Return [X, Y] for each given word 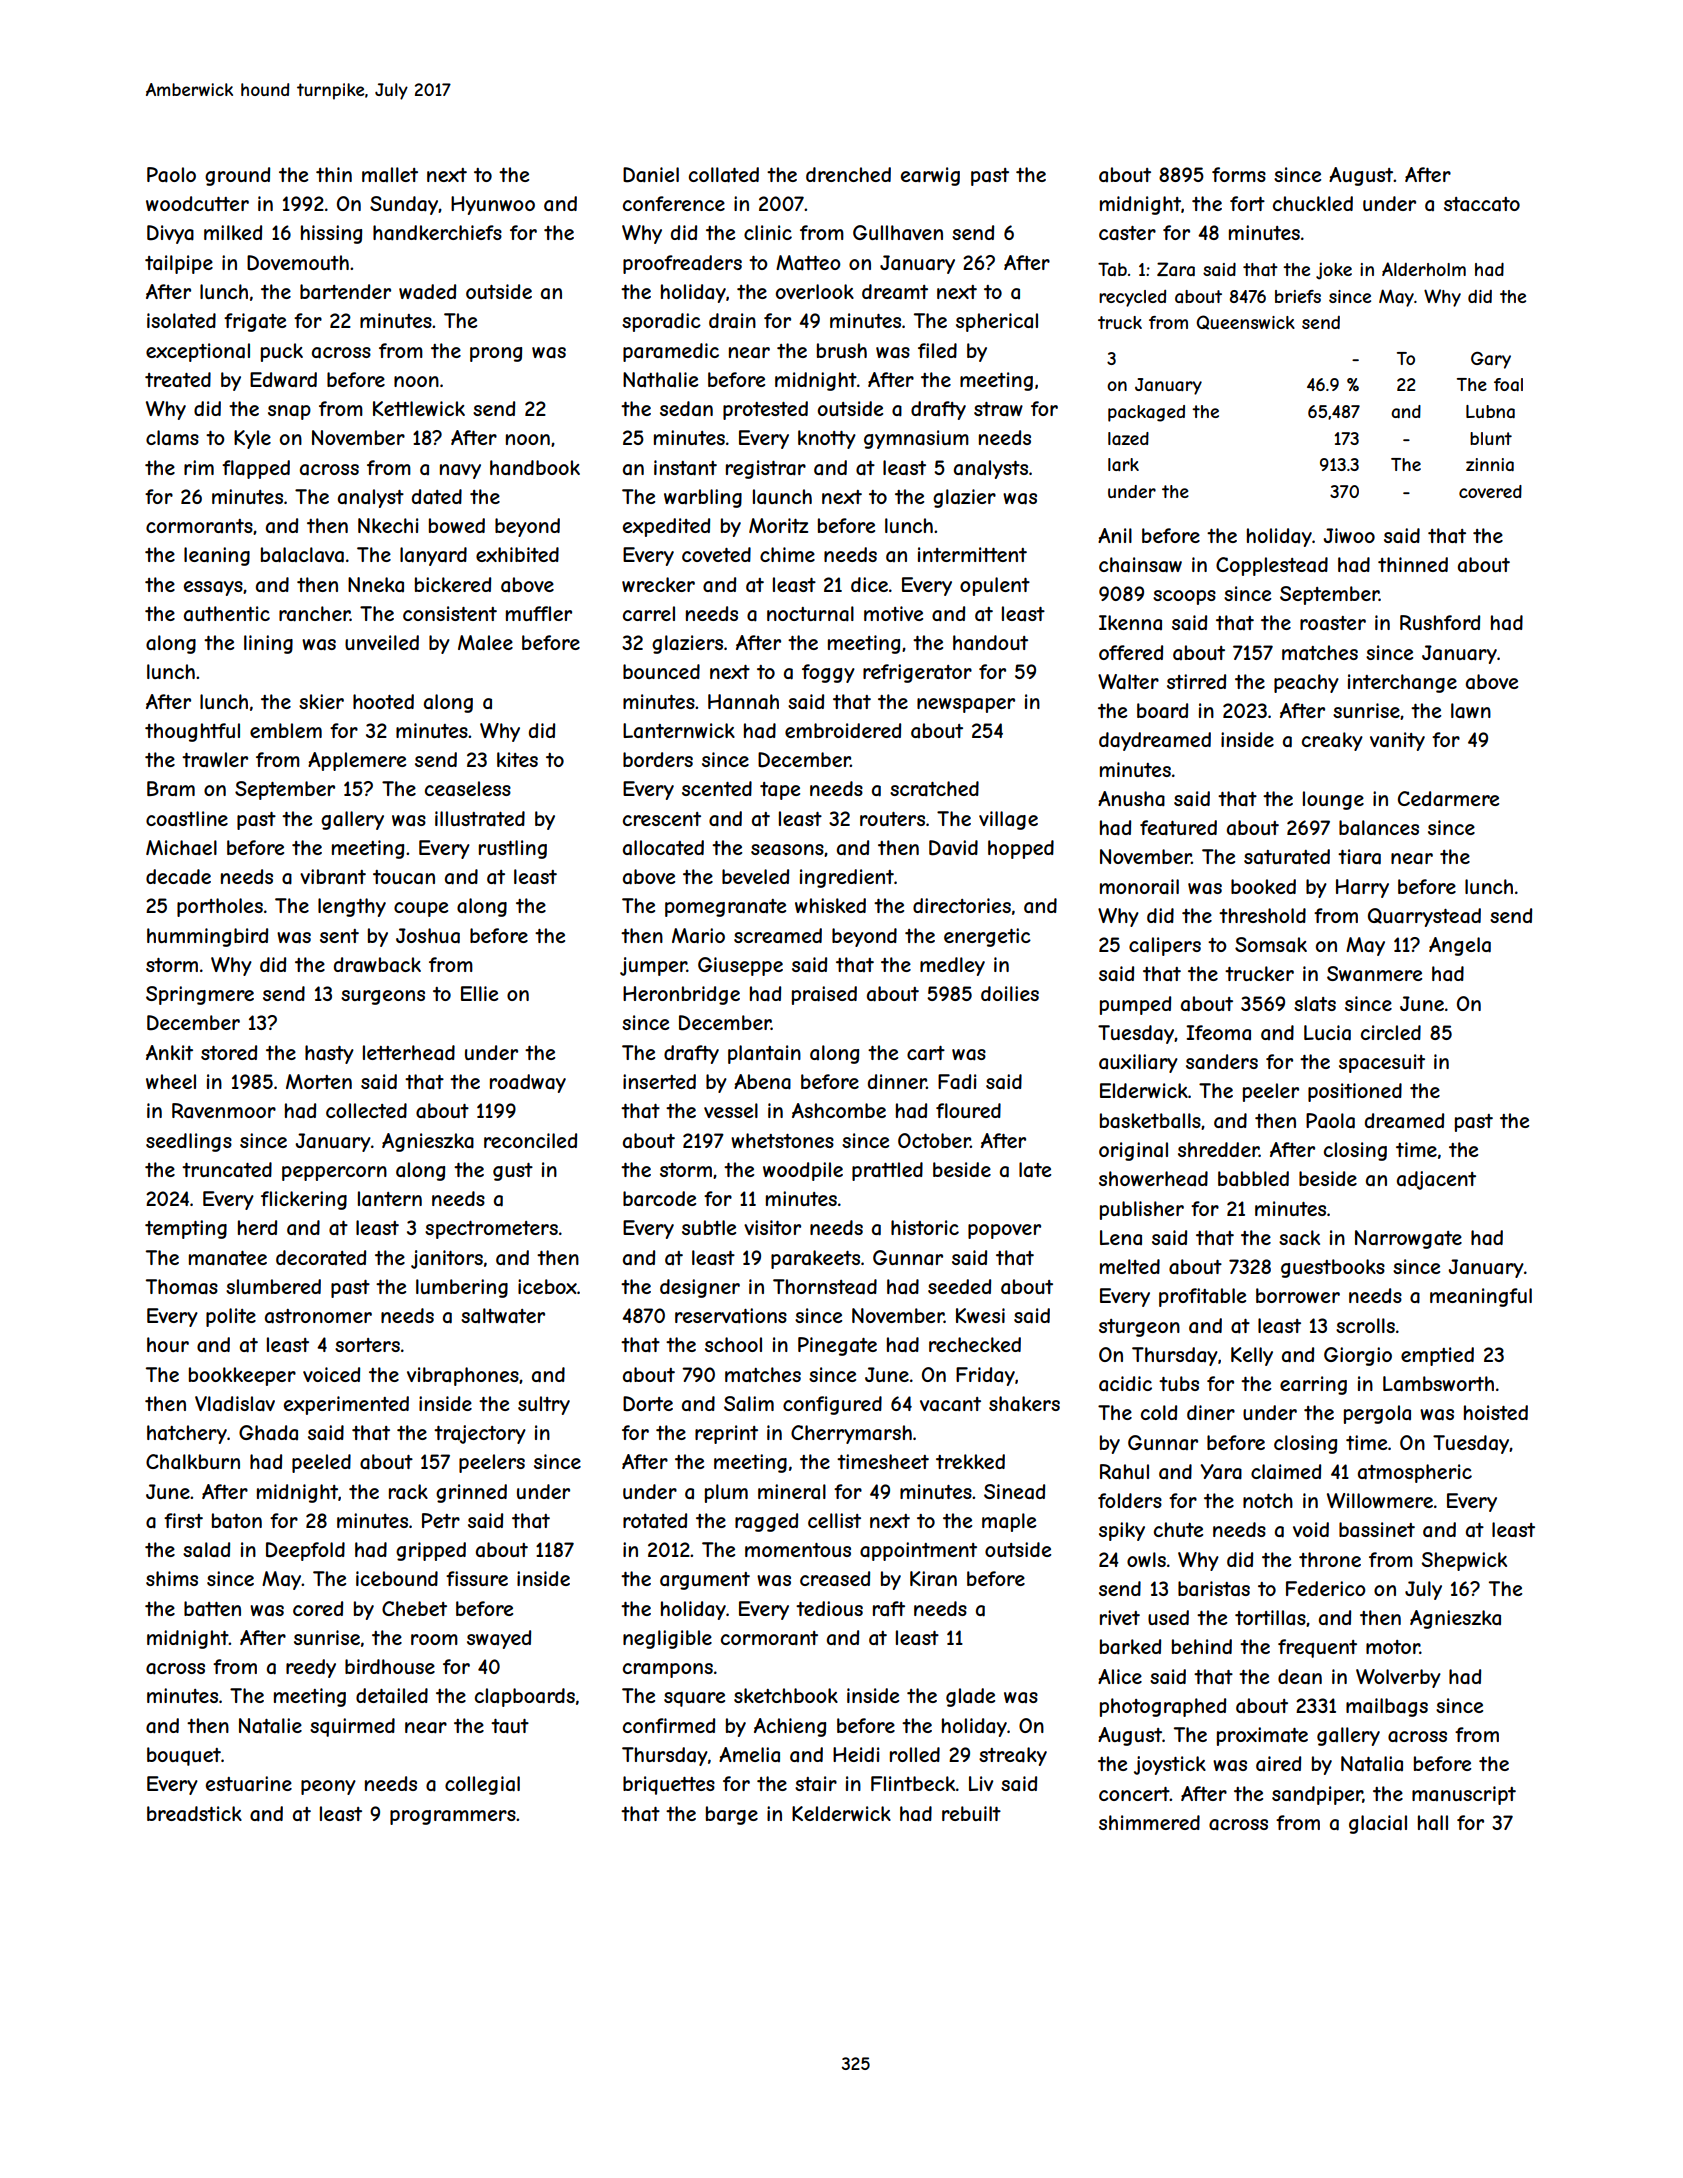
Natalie [270, 1726]
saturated [1287, 857]
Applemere [357, 761]
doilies [1010, 993]
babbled [1253, 1178]
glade [970, 1697]
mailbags [1387, 1707]
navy [460, 471]
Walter [1128, 682]
